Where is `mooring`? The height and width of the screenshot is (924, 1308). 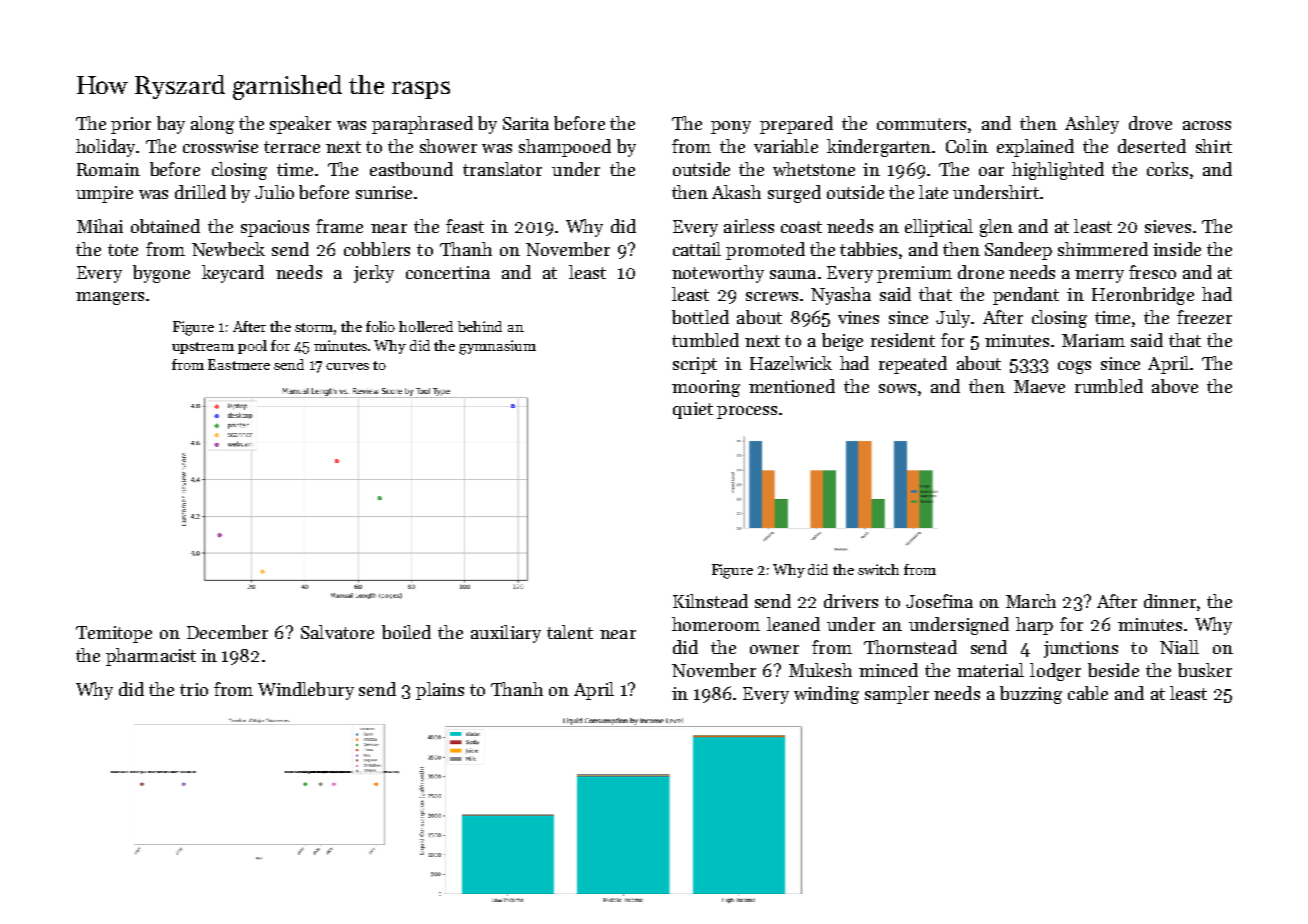 mooring is located at coordinates (706, 388).
